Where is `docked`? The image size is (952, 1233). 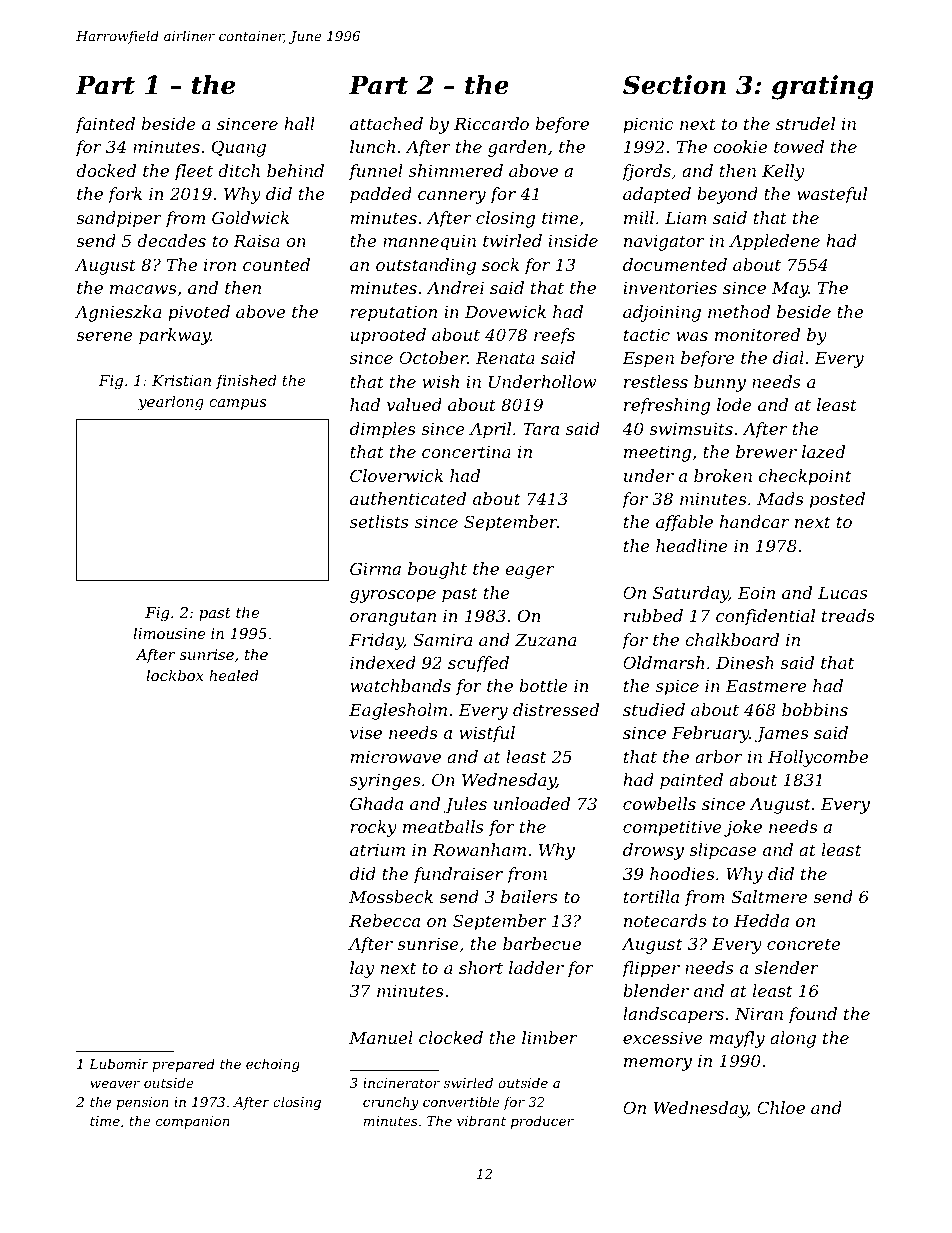 docked is located at coordinates (106, 170).
